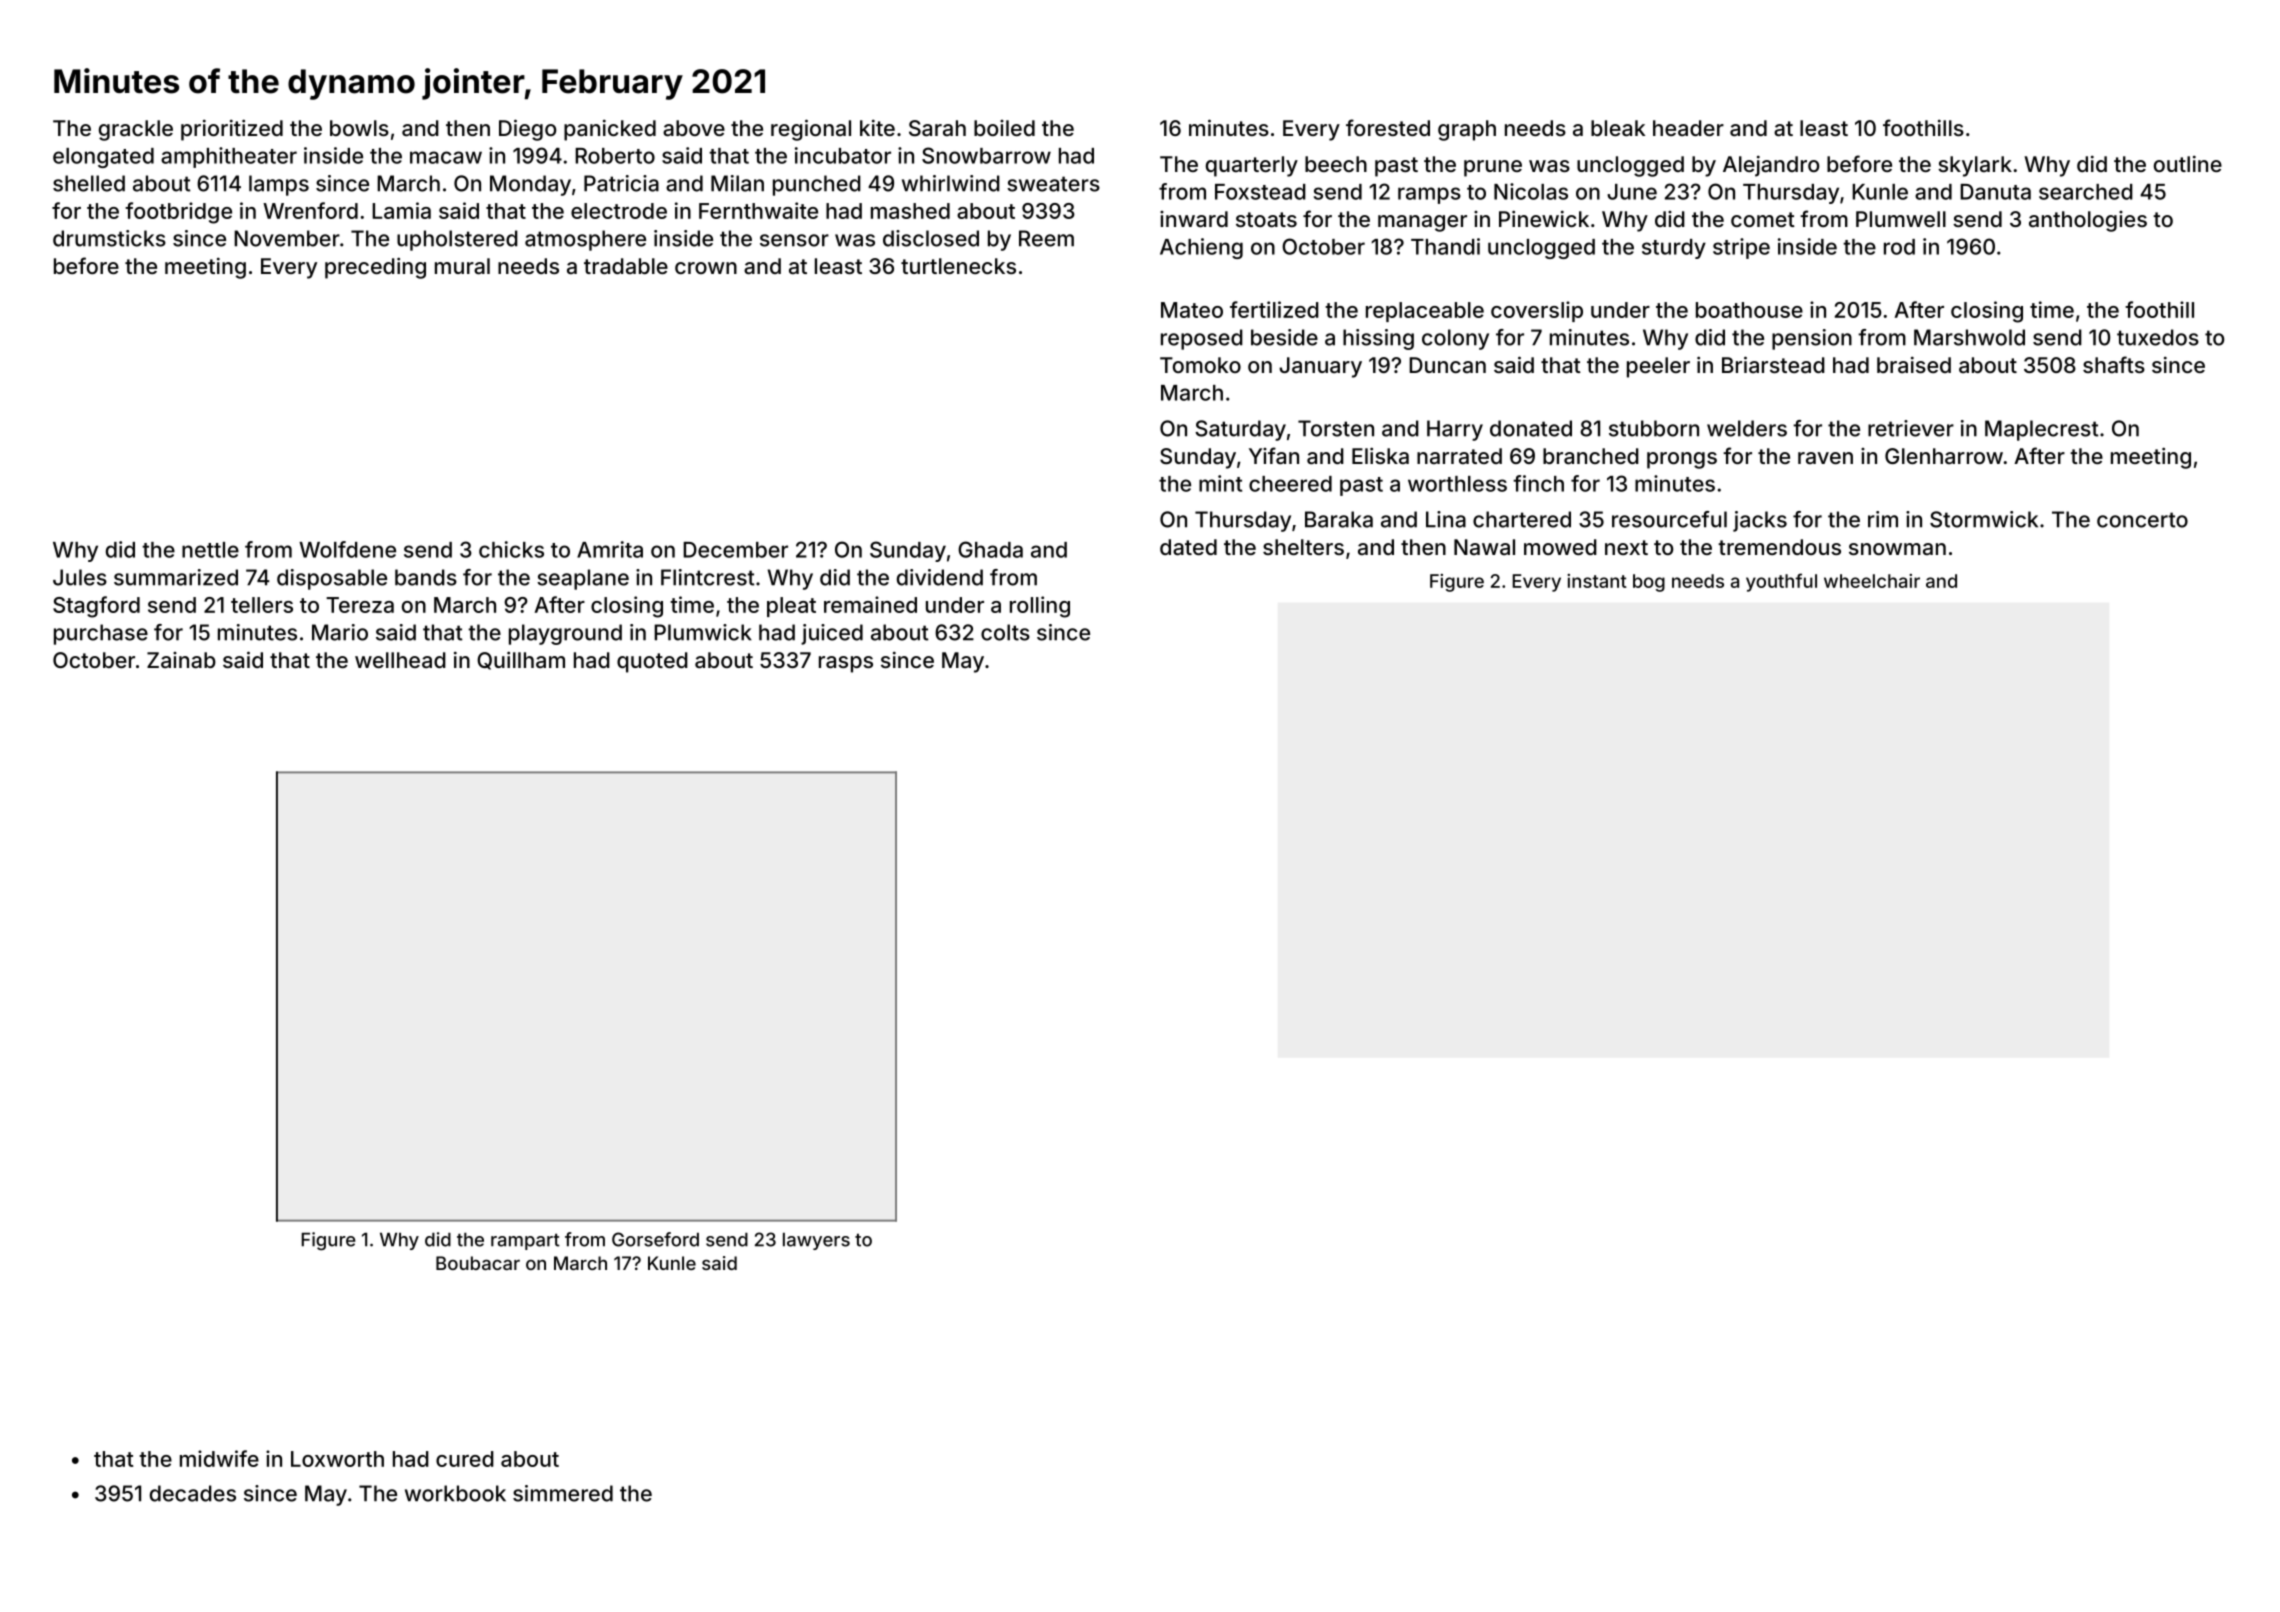 Image resolution: width=2280 pixels, height=1612 pixels. I want to click on cured, so click(465, 1459).
